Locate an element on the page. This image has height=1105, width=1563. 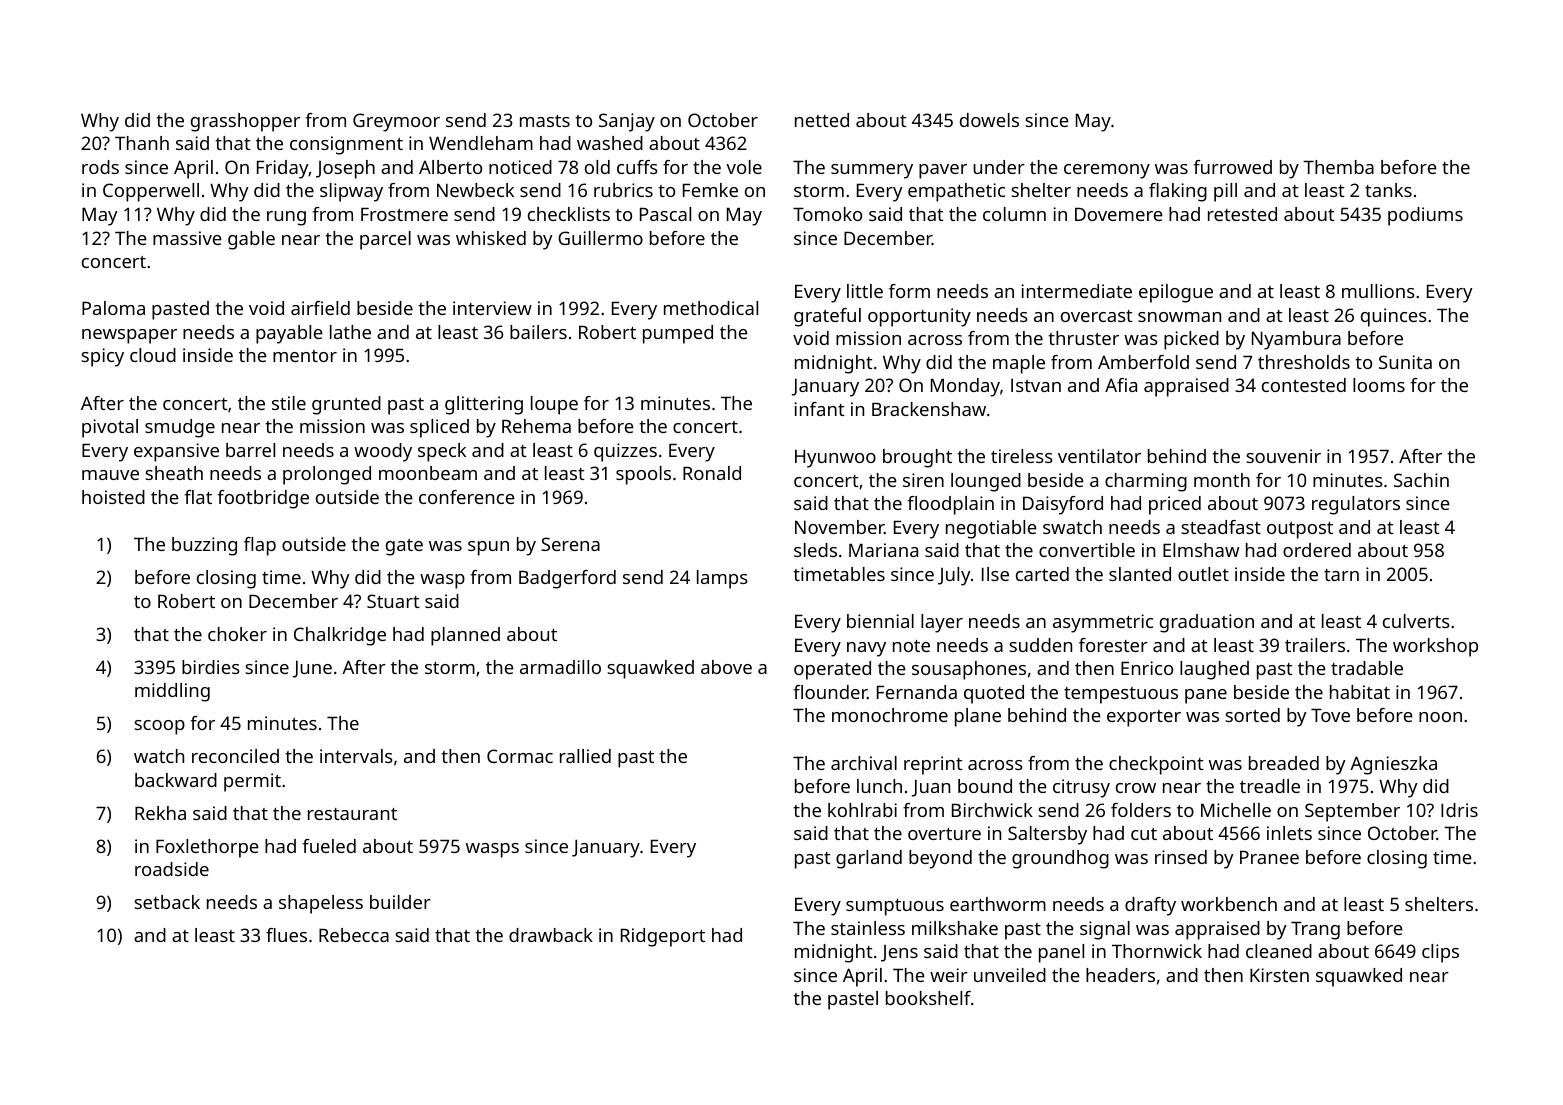
buzzing is located at coordinates (204, 546).
